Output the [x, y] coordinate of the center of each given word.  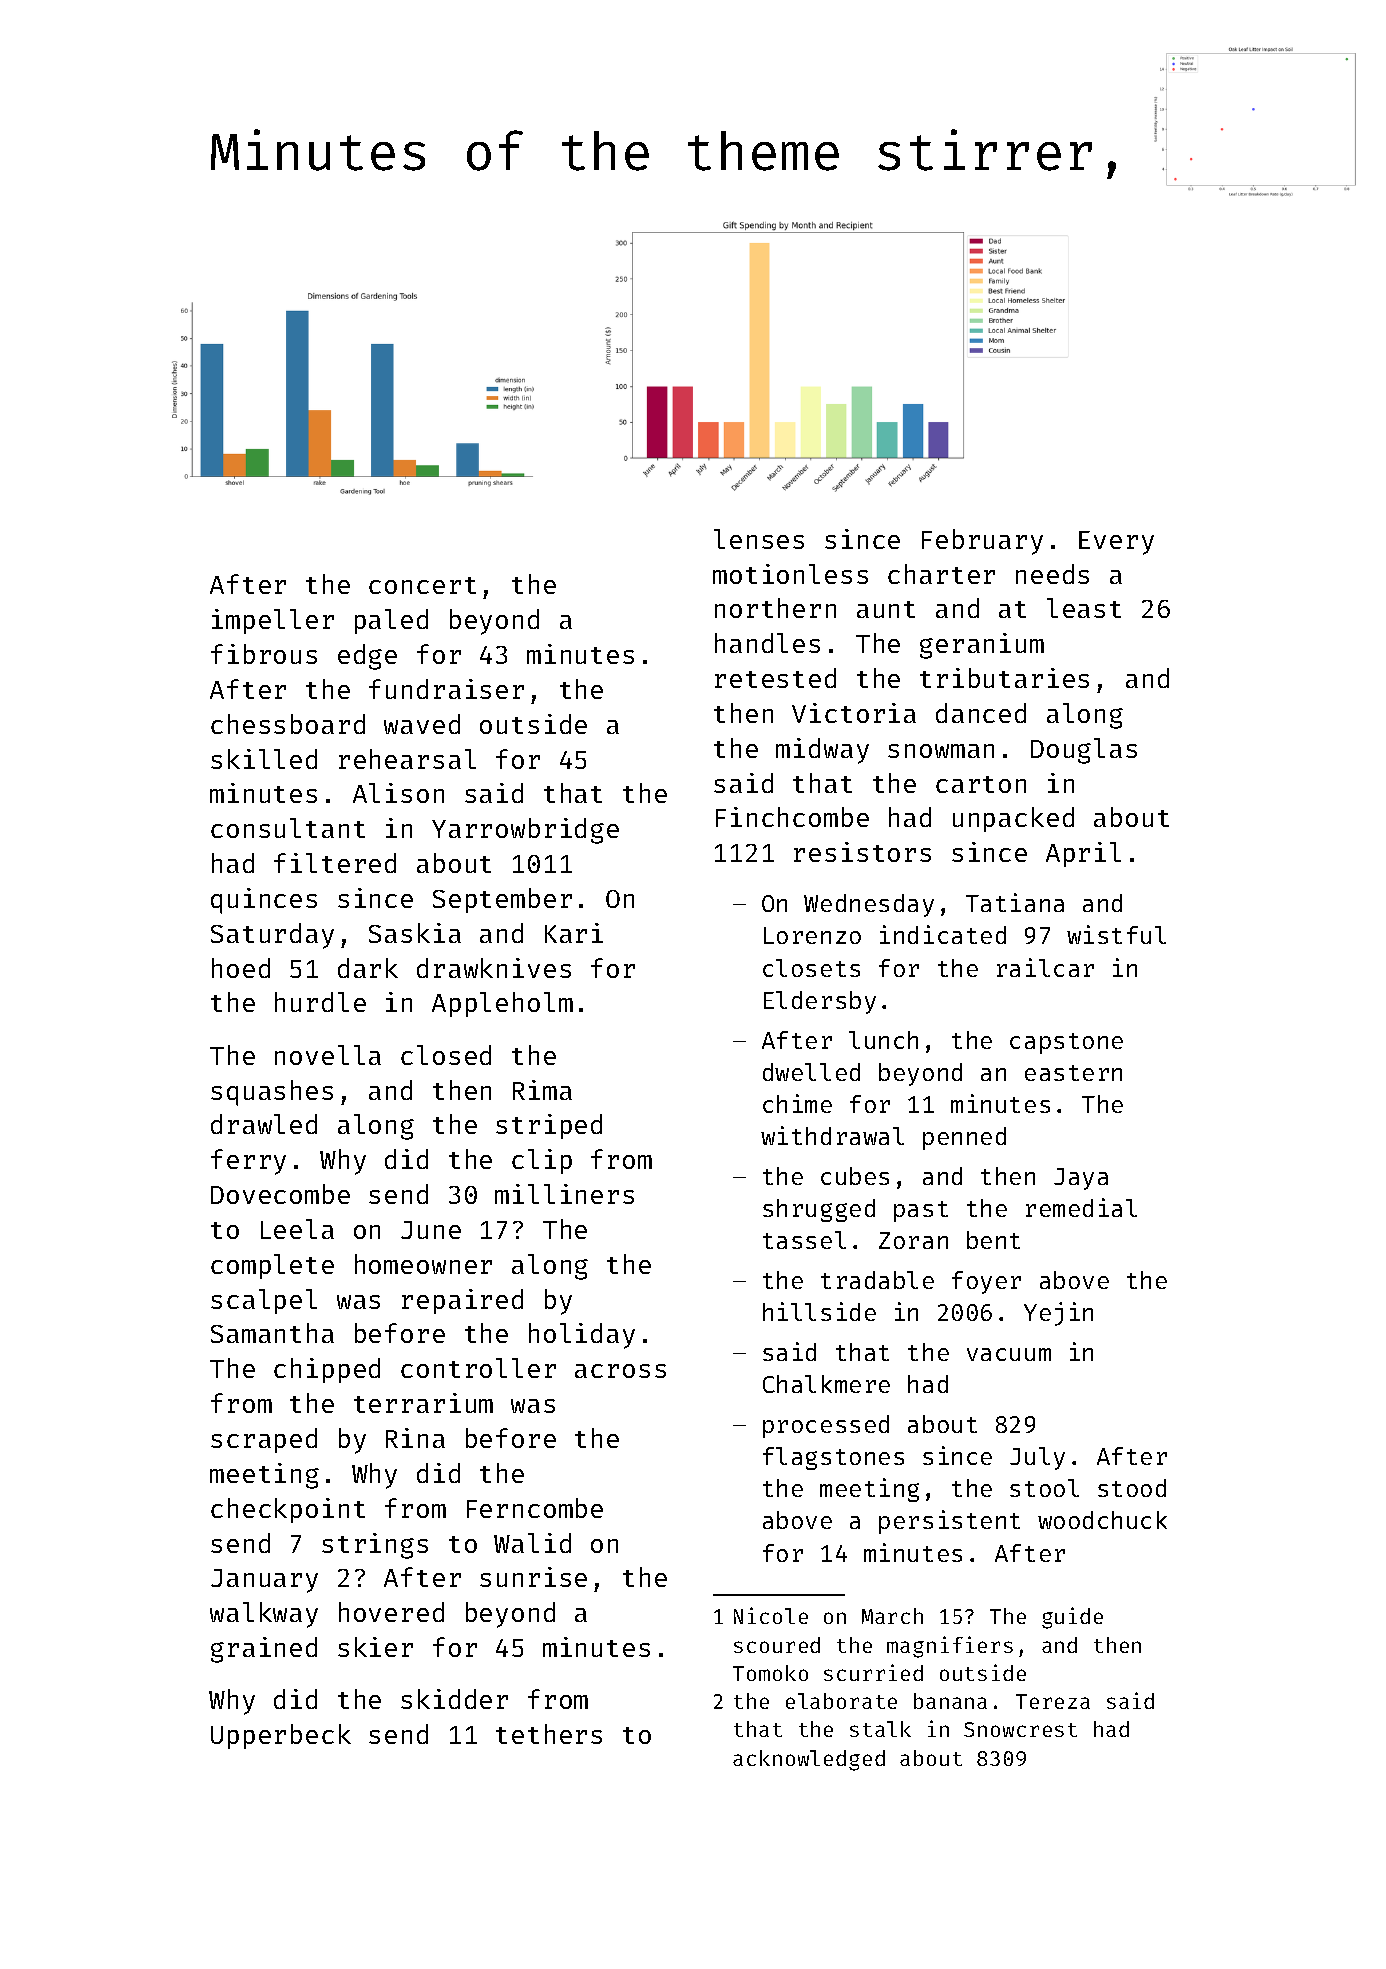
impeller [273, 621]
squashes [272, 1093]
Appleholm [502, 1004]
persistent [949, 1522]
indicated [943, 934]
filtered [335, 863]
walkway [264, 1615]
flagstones [833, 1458]
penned [964, 1138]
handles [767, 643]
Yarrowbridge [525, 831]
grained [264, 1650]
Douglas [1084, 751]
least [1084, 608]
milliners [564, 1194]
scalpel [264, 1301]
